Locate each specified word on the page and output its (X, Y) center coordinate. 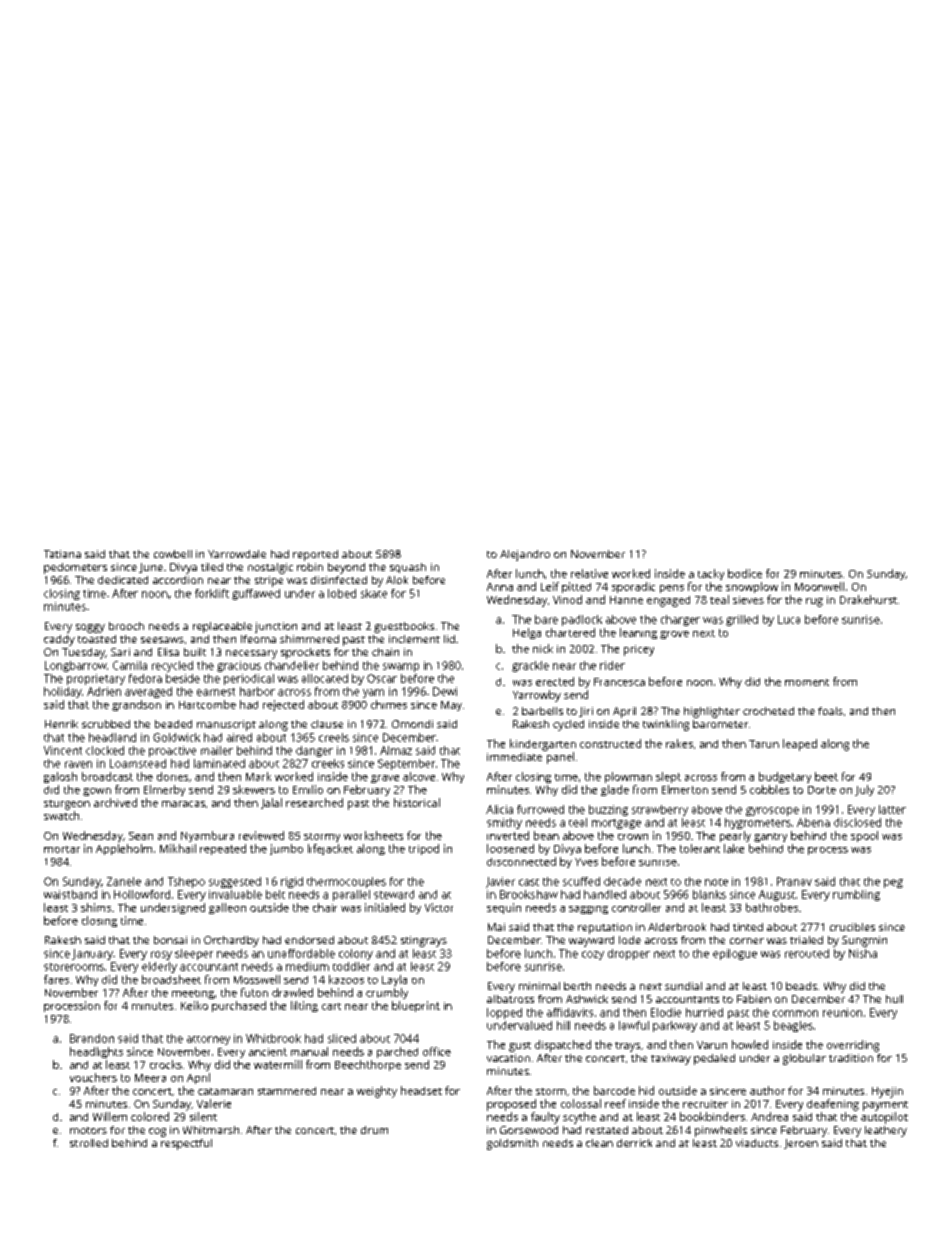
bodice (745, 573)
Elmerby (164, 790)
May (451, 706)
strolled (89, 1143)
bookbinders (712, 1116)
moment (807, 682)
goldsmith (512, 1144)
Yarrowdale (237, 554)
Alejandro (525, 555)
